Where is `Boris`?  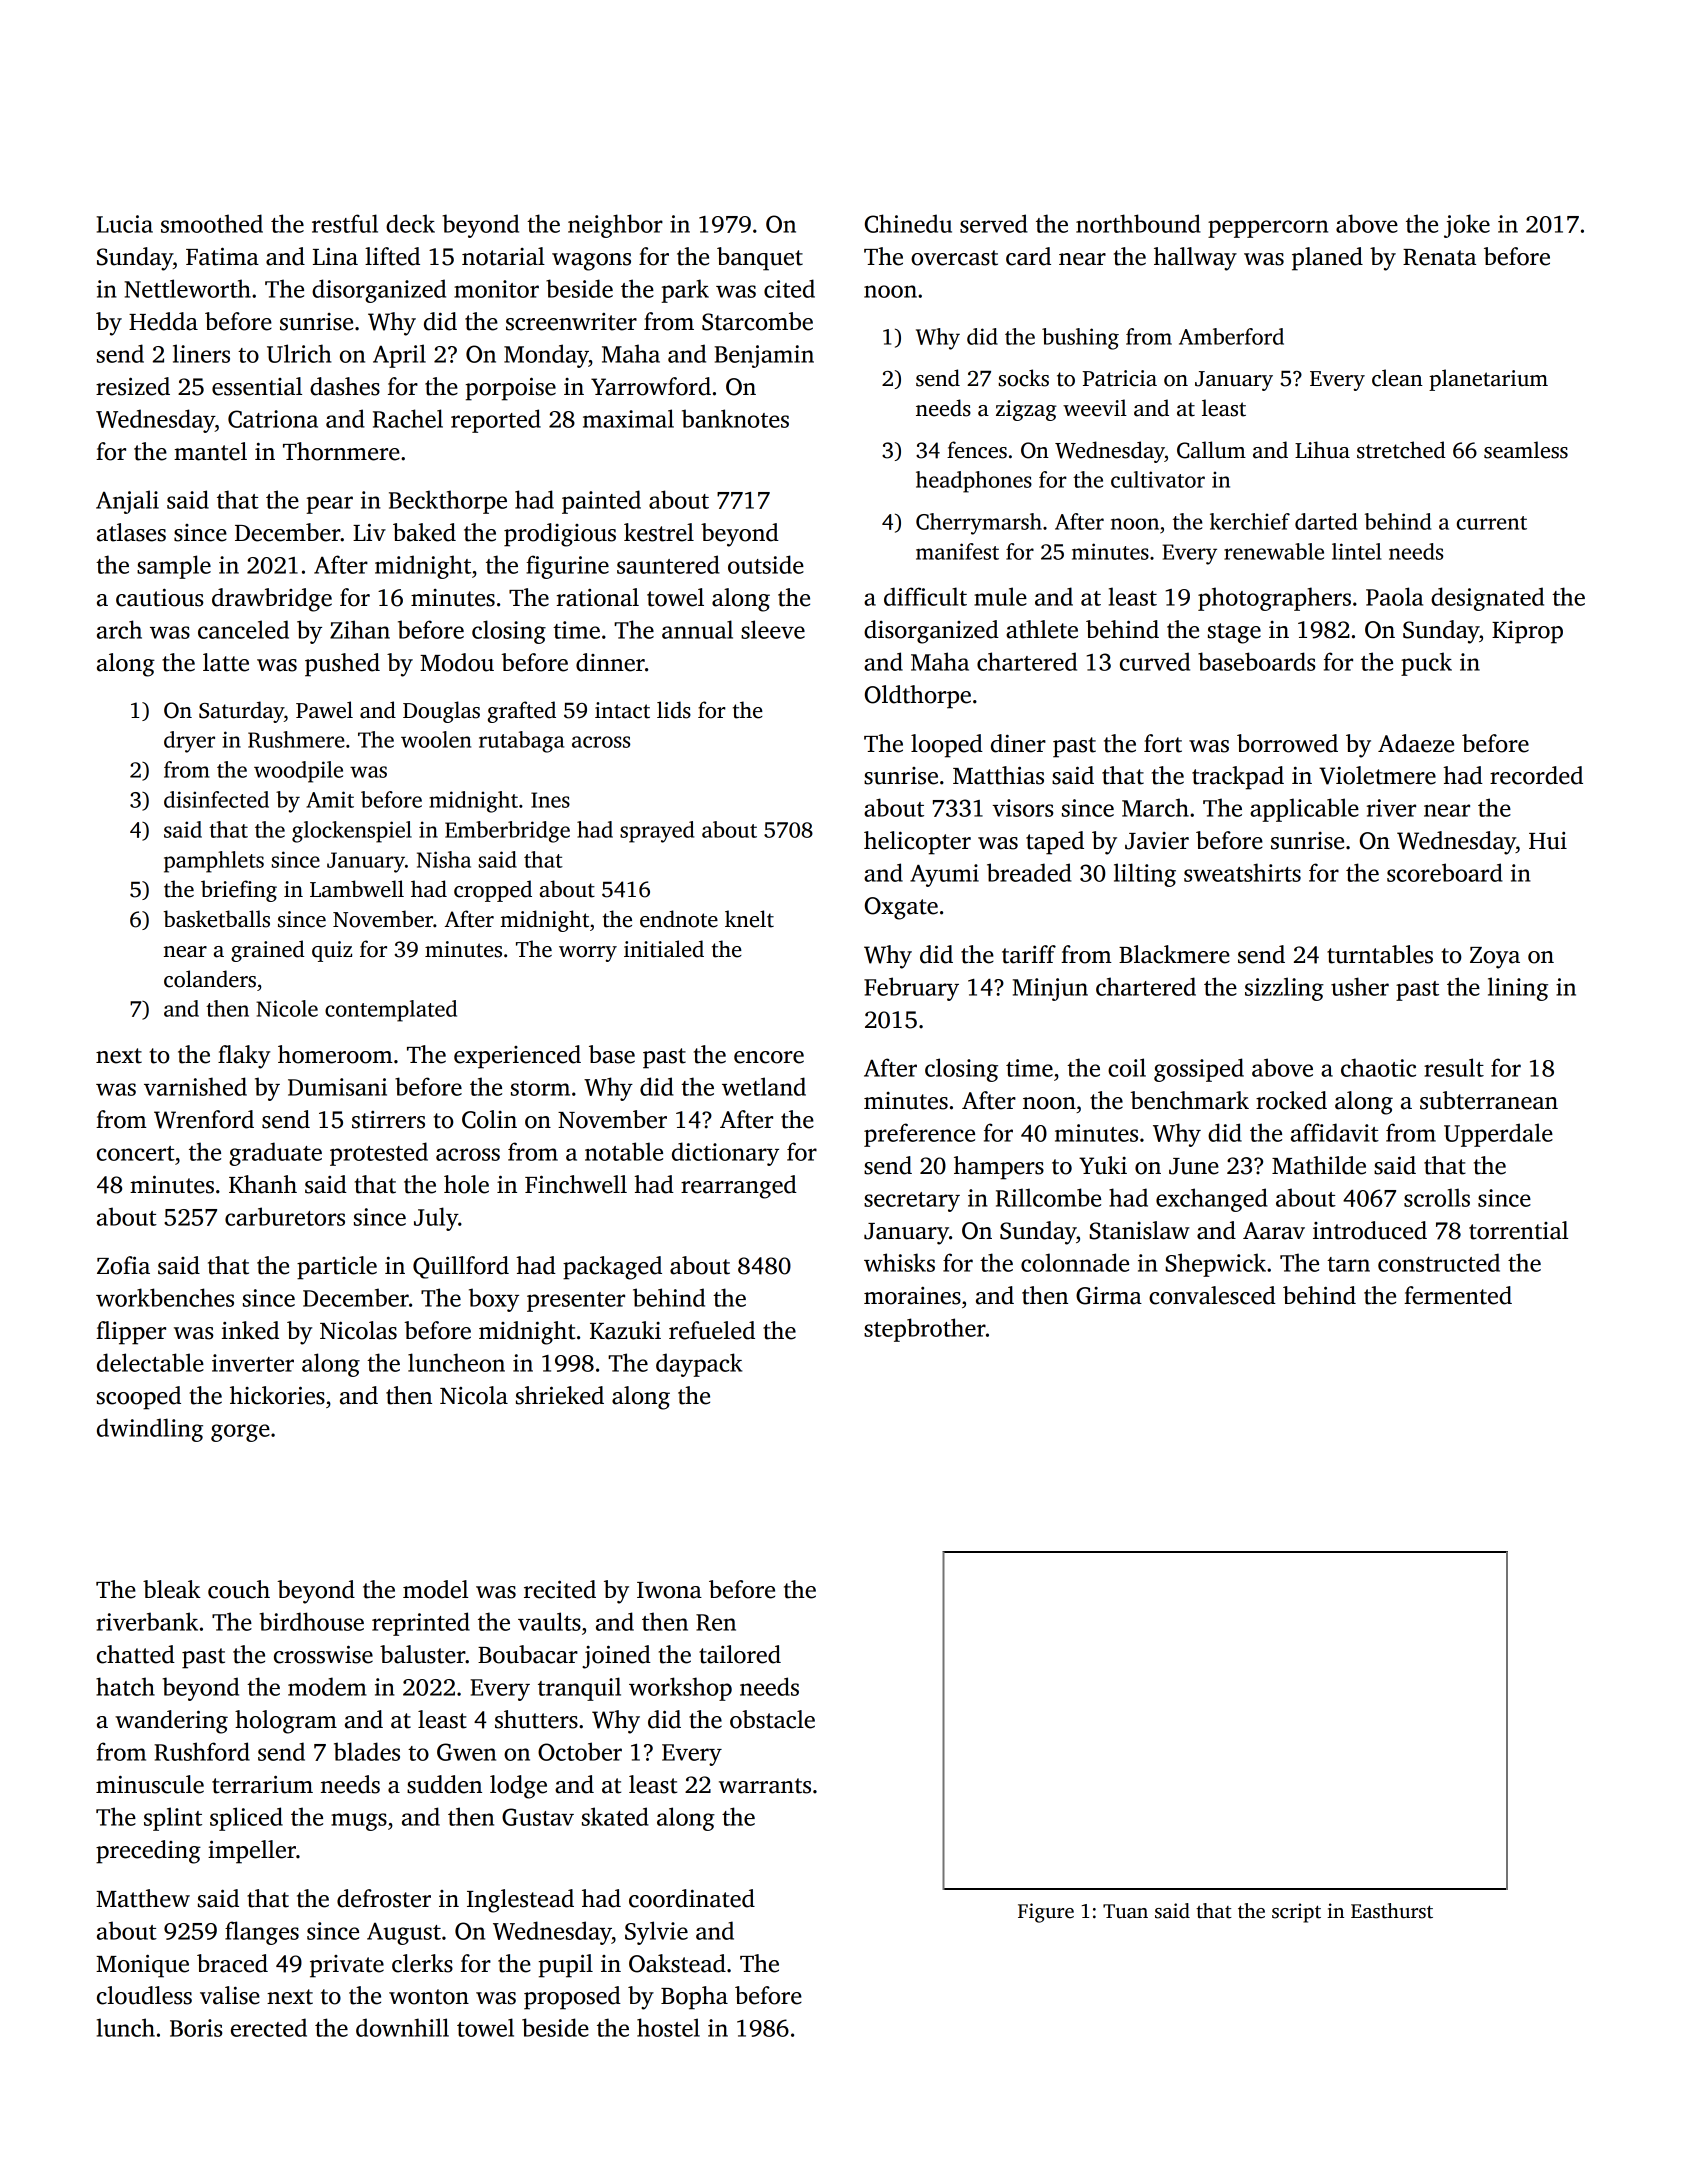
Boris is located at coordinates (196, 2028).
